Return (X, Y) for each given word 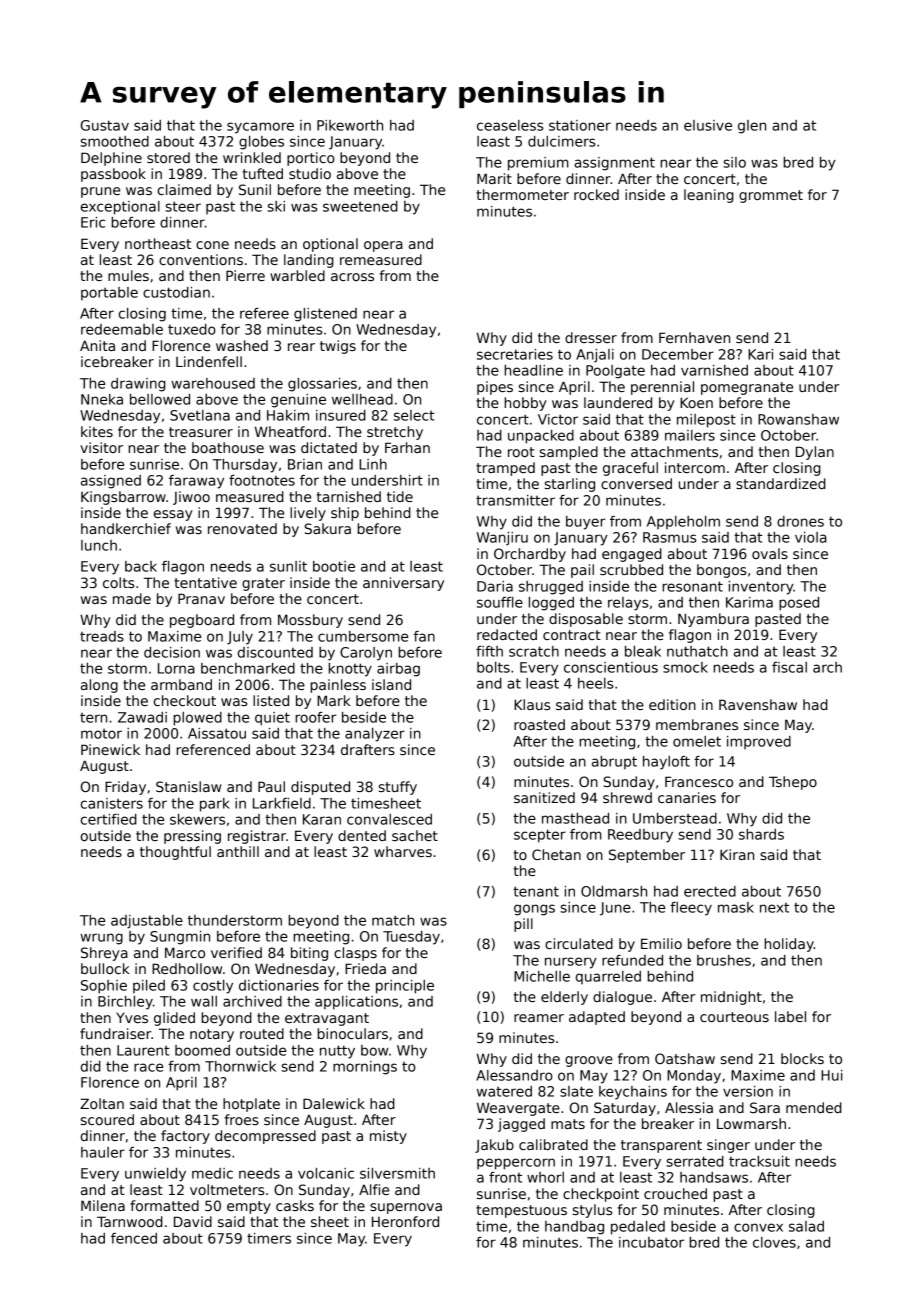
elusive (708, 125)
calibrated (553, 1144)
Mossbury (310, 621)
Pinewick (110, 749)
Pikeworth (350, 125)
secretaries (515, 354)
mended (814, 1107)
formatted (164, 1205)
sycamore (260, 128)
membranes (697, 724)
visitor (101, 447)
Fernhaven (694, 337)
